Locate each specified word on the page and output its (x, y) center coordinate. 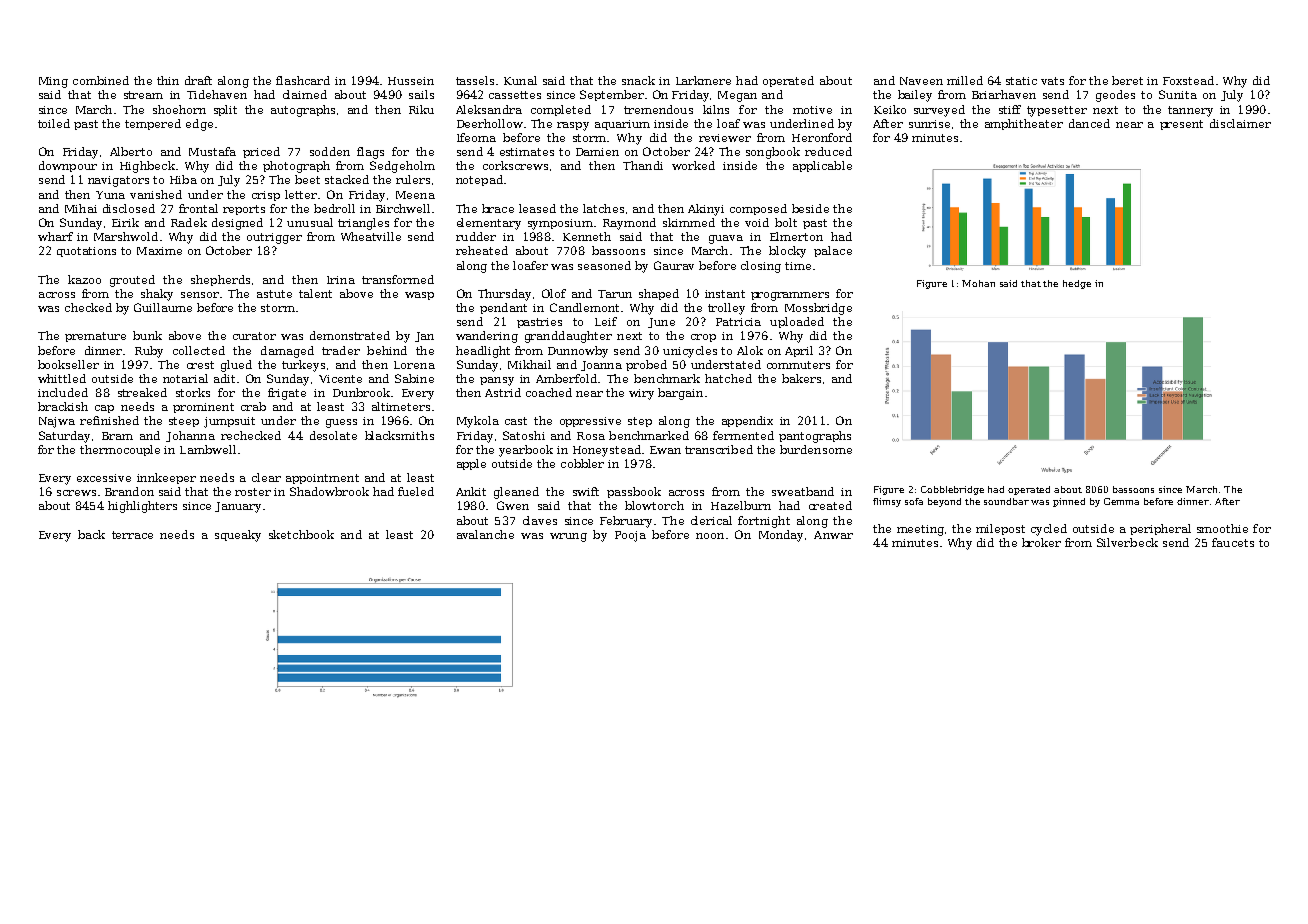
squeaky (238, 536)
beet (307, 179)
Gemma (1121, 501)
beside (810, 208)
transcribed (719, 449)
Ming (53, 82)
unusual (310, 222)
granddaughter (568, 337)
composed (758, 209)
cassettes (515, 95)
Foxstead (1188, 80)
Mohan (978, 283)
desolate (333, 435)
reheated (482, 250)
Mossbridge (818, 309)
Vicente (340, 379)
